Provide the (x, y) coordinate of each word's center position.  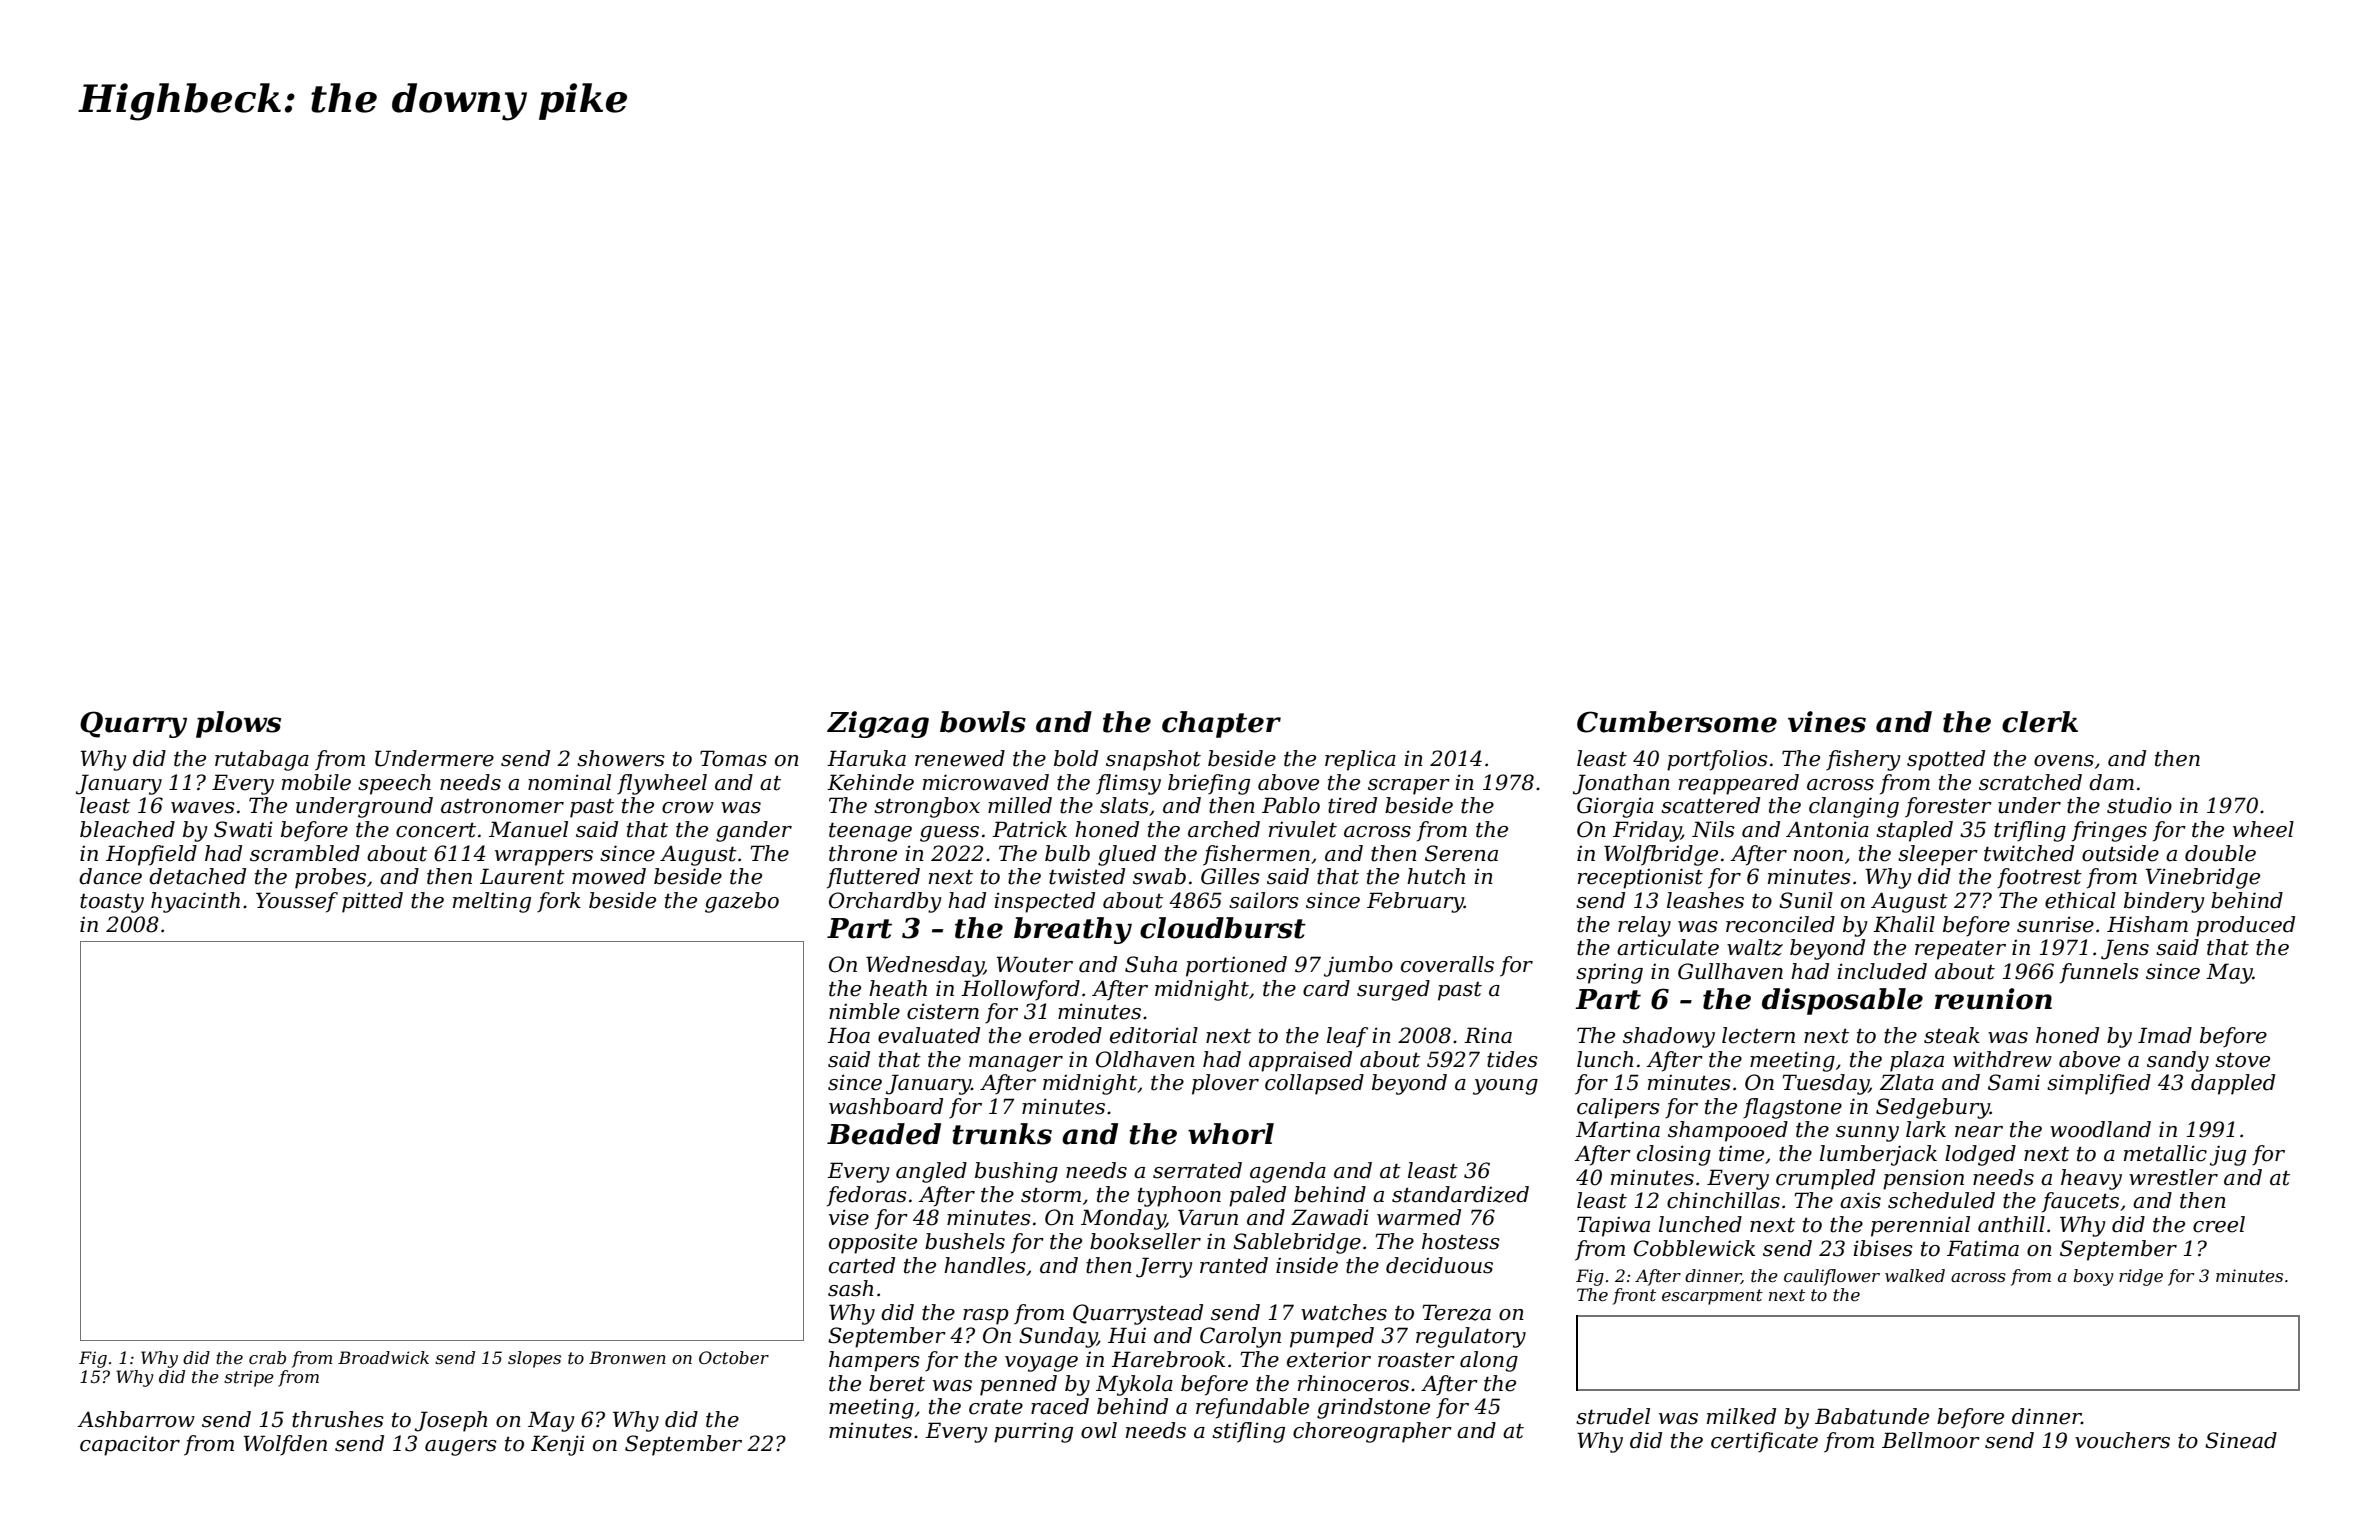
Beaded (884, 1134)
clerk (2040, 722)
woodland (2100, 1129)
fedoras (867, 1196)
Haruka (866, 758)
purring (1033, 1432)
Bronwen (627, 1357)
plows (238, 724)
